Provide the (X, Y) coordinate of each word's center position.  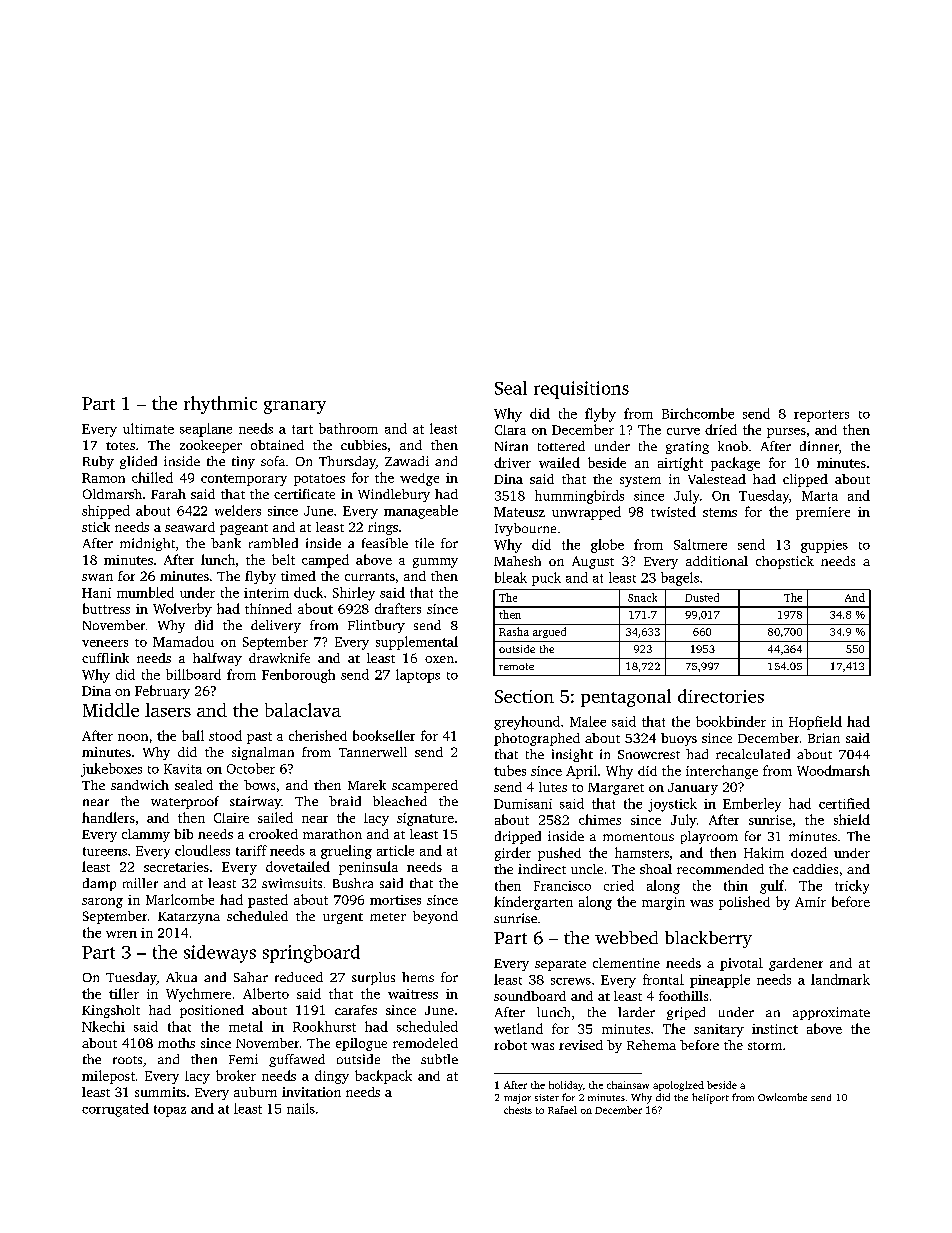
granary (295, 407)
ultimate (148, 428)
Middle (111, 710)
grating (687, 447)
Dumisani (523, 804)
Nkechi (103, 1026)
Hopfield (815, 723)
